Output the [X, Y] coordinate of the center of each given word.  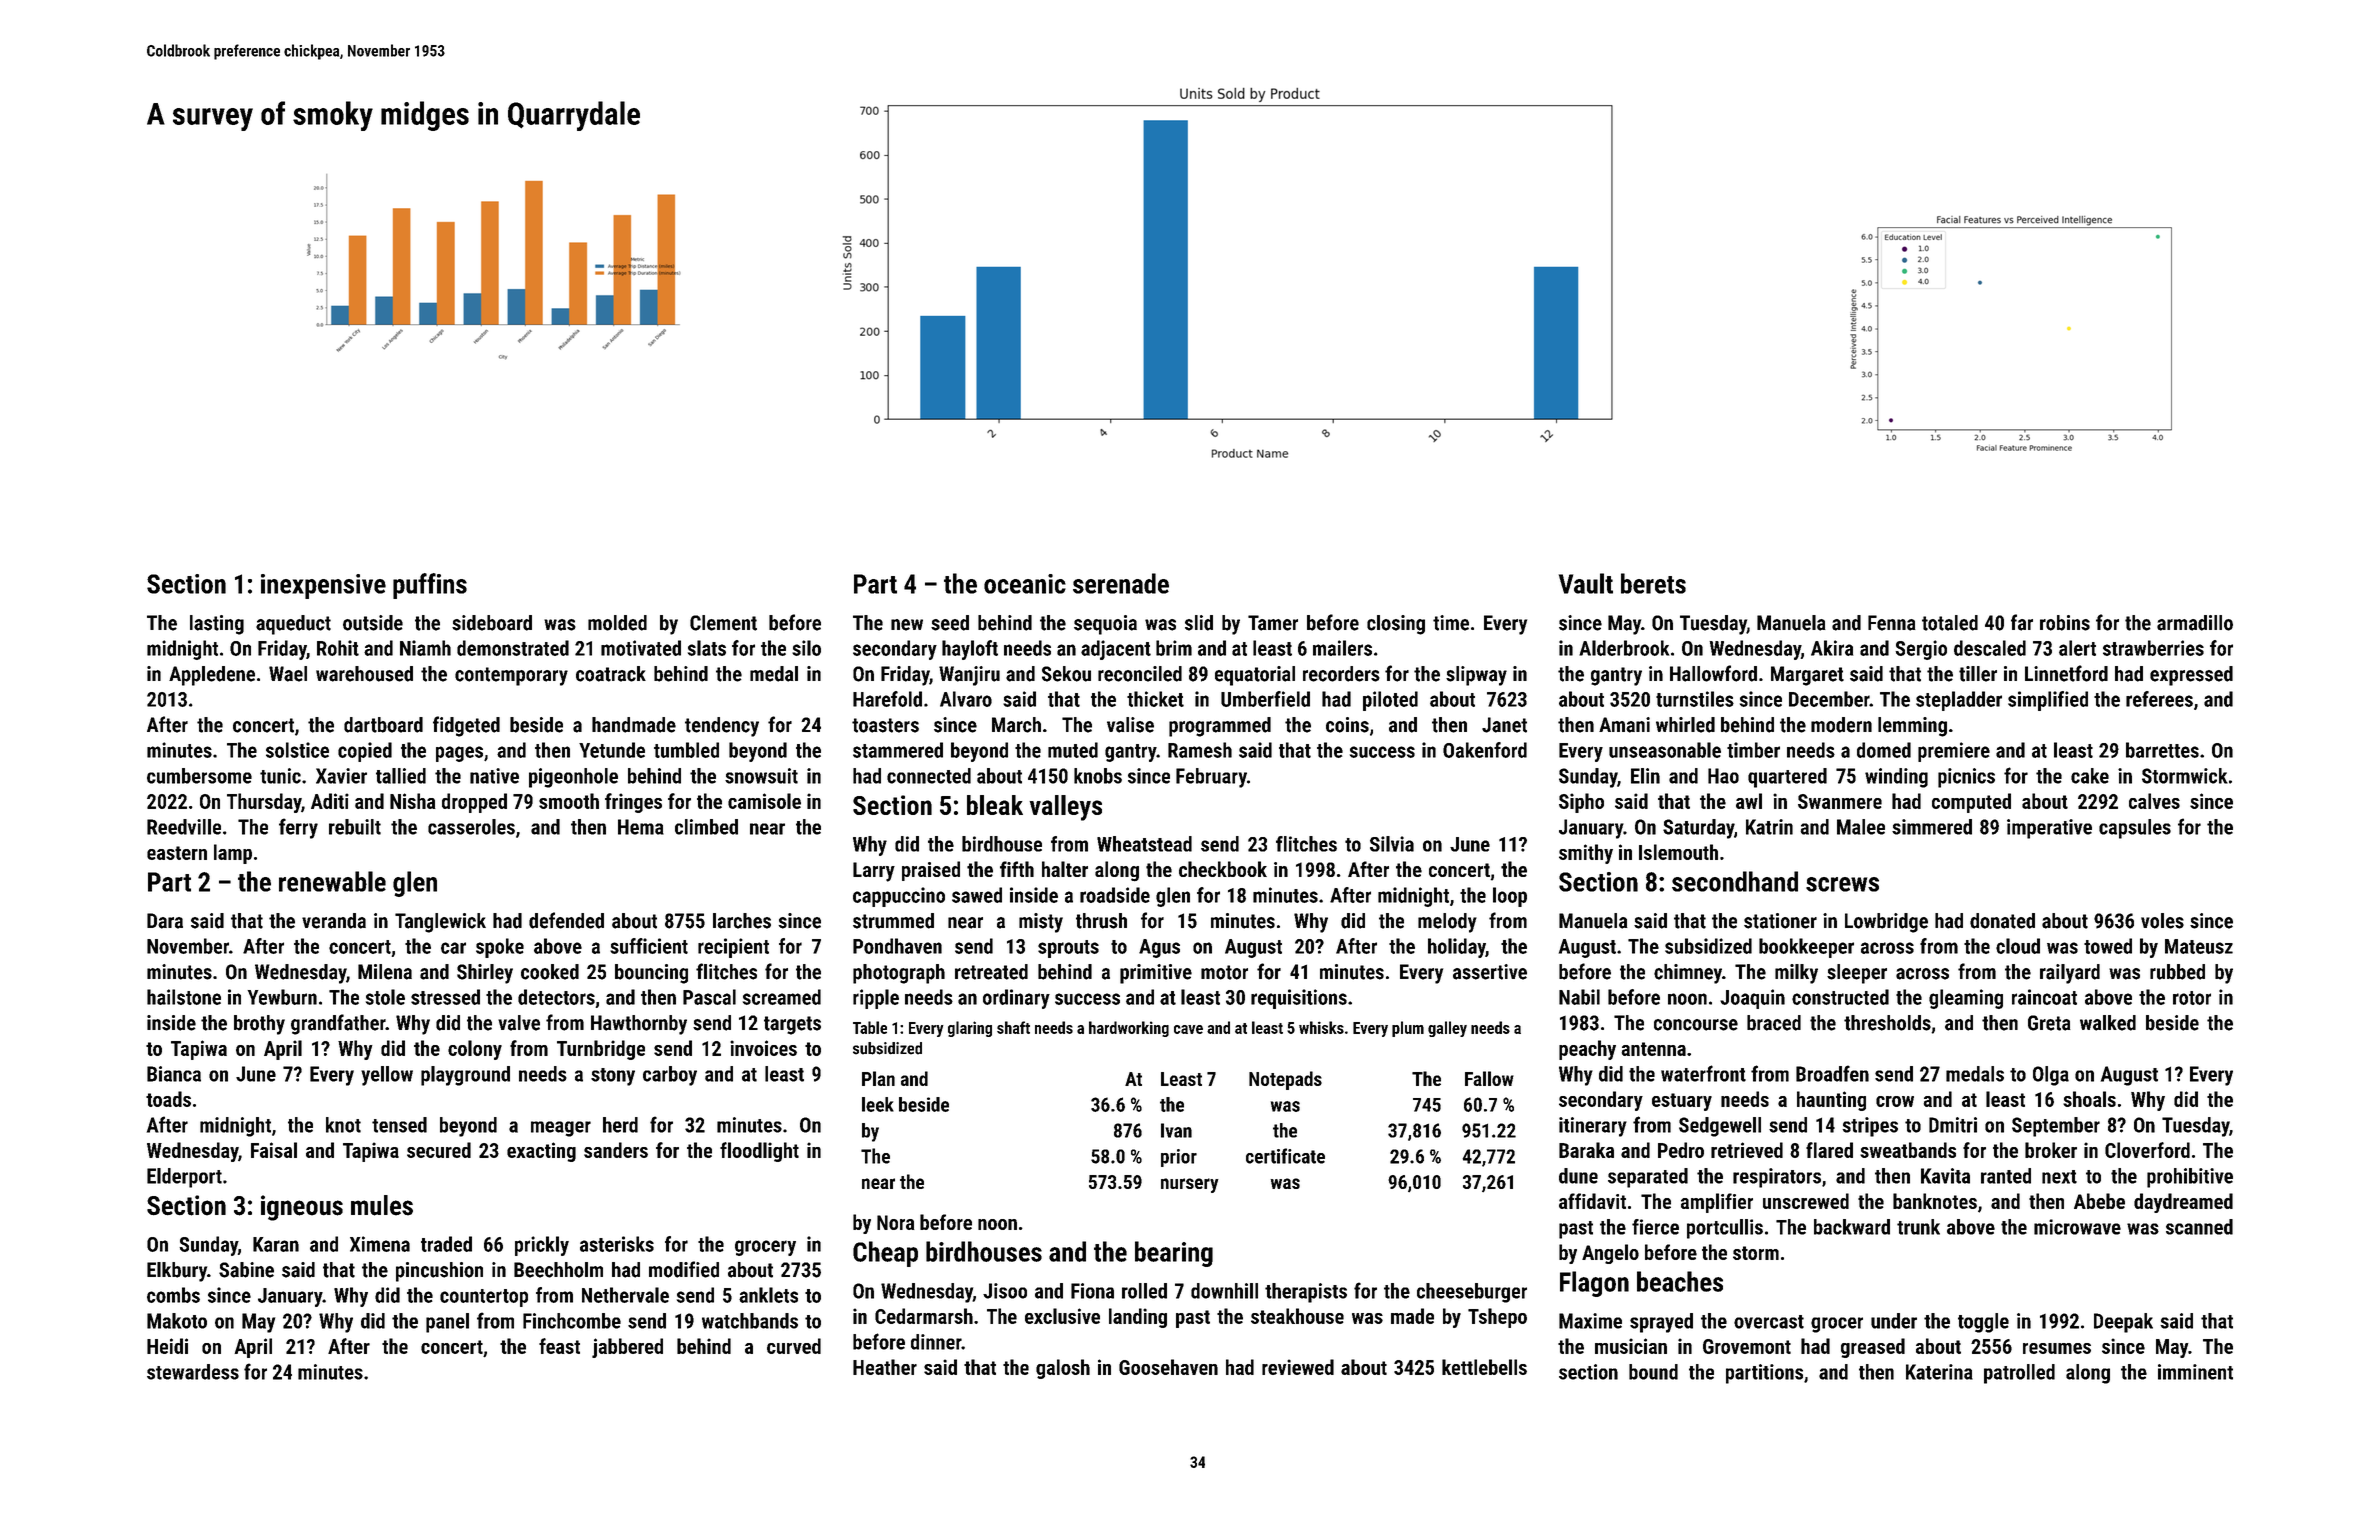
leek [878, 1104]
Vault [1586, 583]
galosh [1063, 1369]
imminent [2195, 1372]
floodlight [759, 1152]
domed [1884, 750]
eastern [177, 853]
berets [1653, 583]
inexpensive [323, 586]
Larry [874, 872]
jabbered [627, 1348]
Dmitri [1953, 1125]
